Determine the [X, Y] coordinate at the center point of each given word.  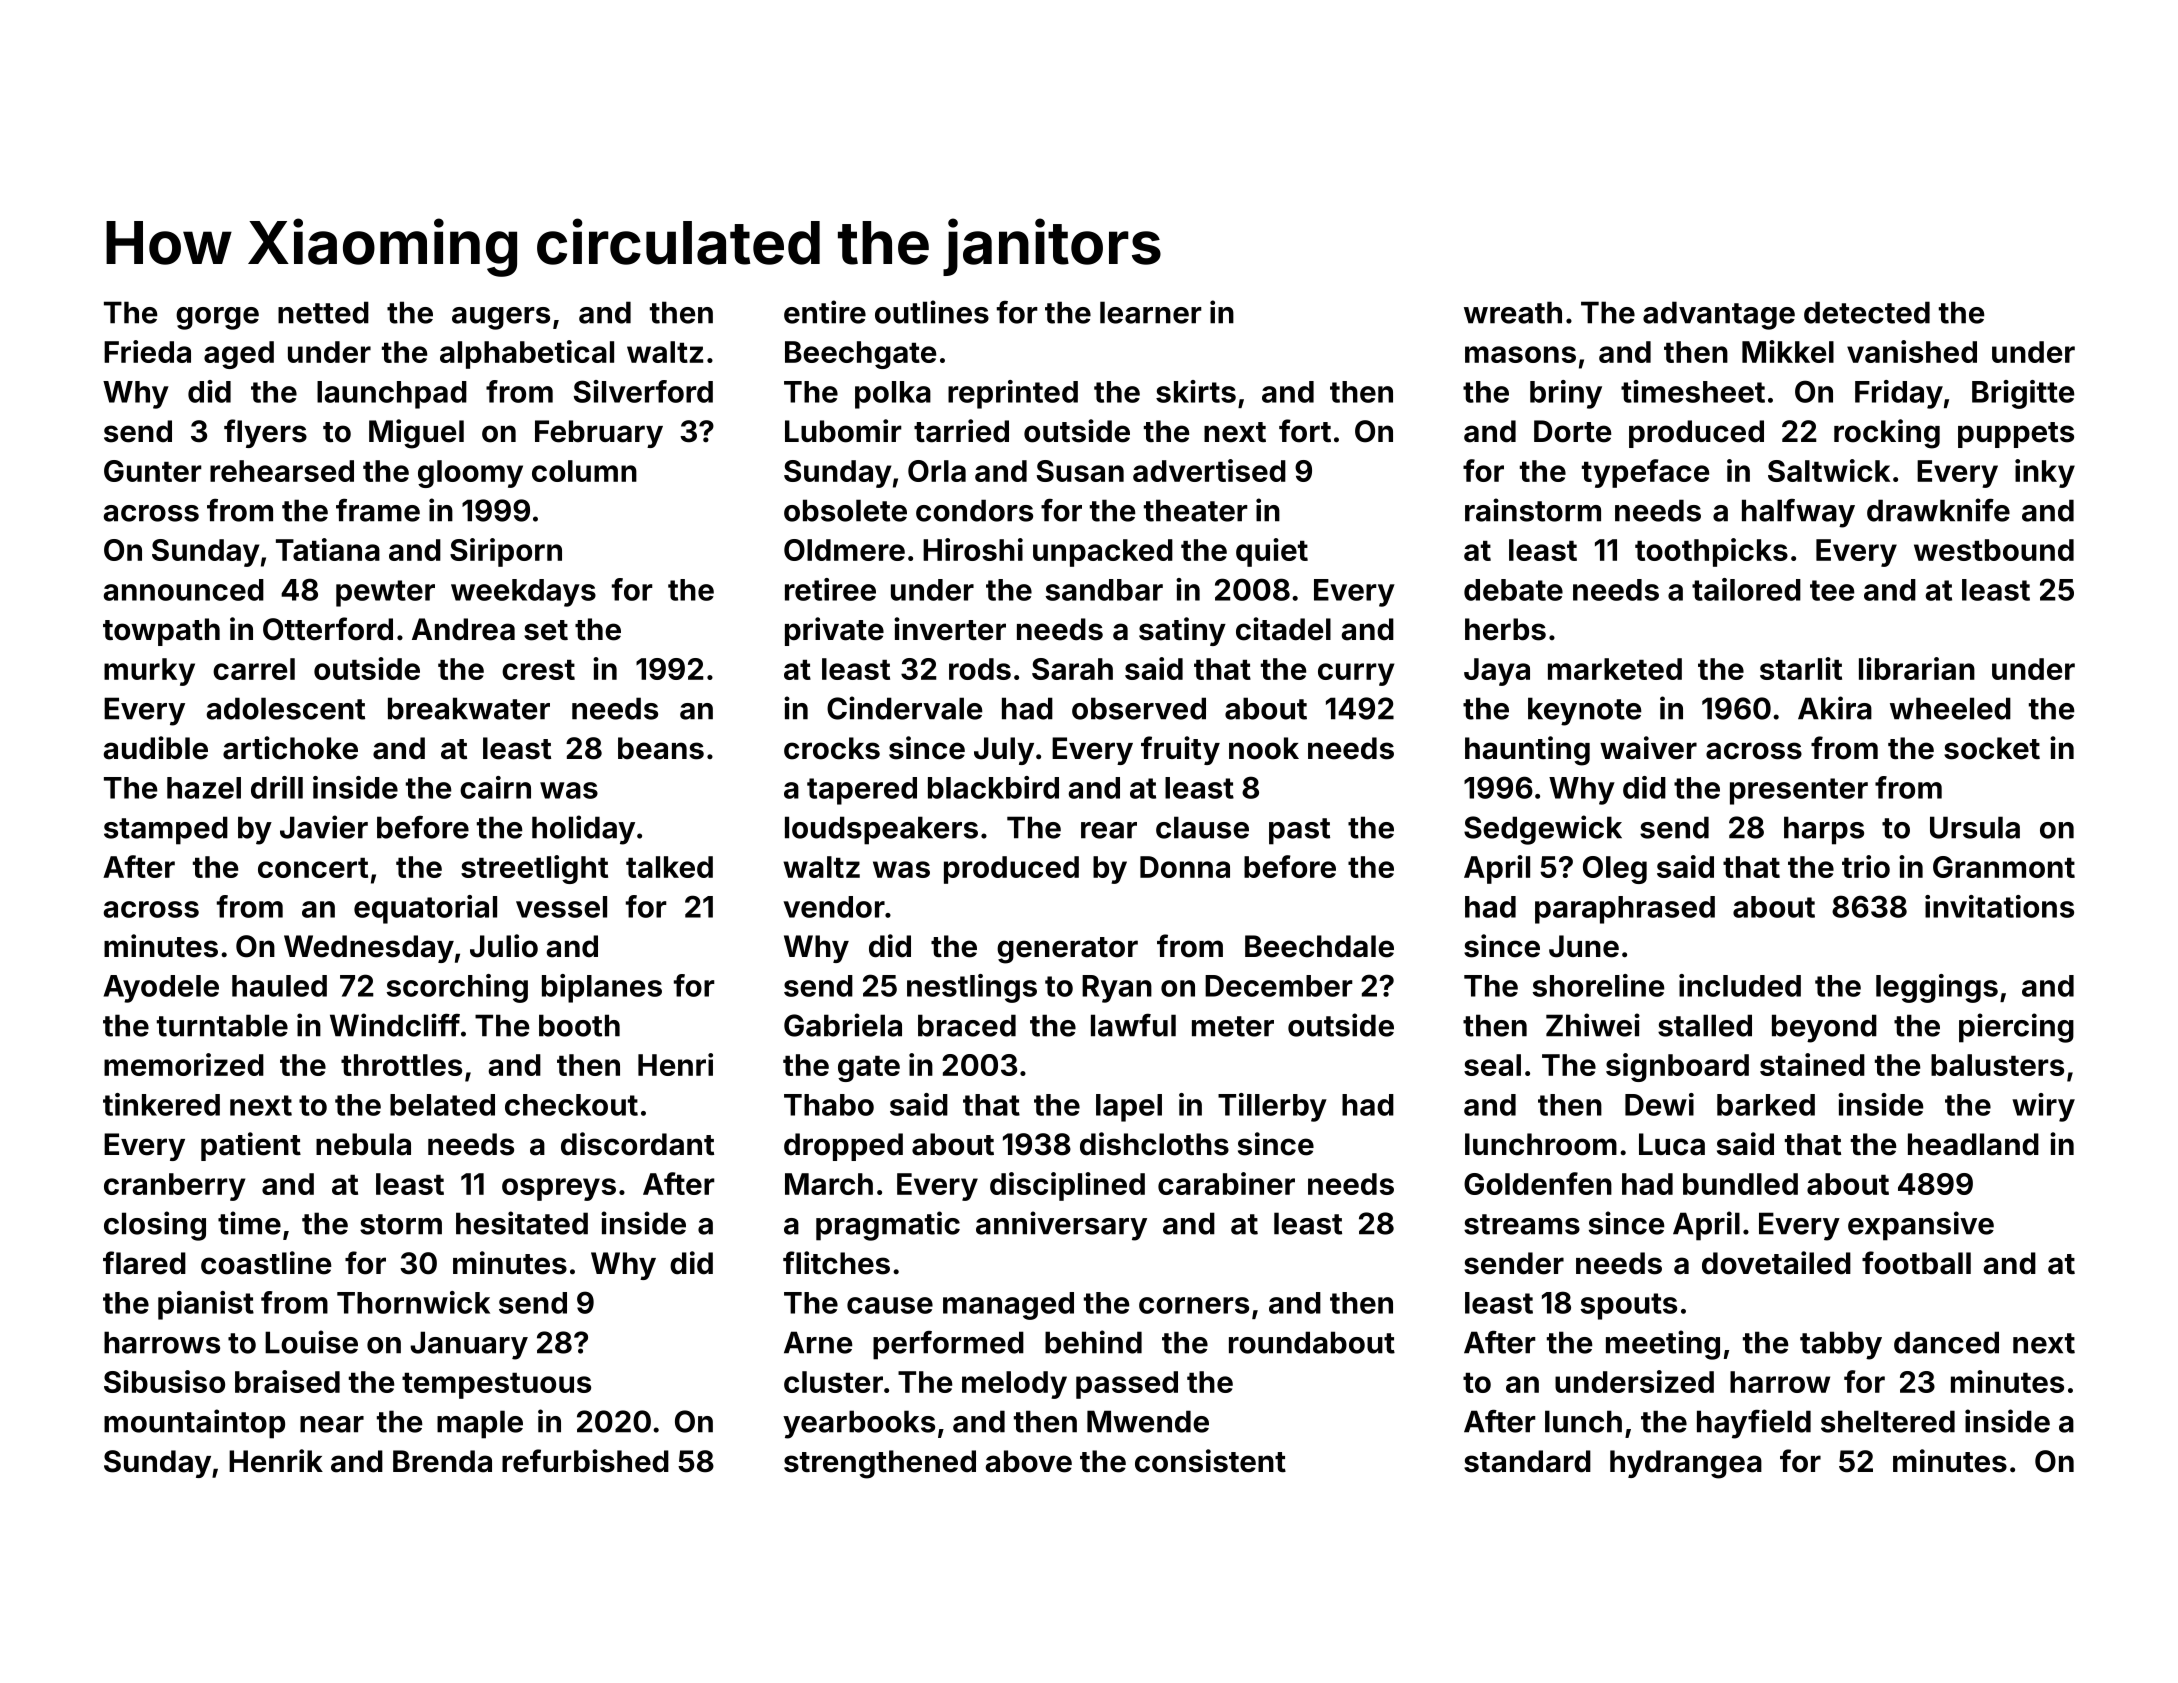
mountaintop [194, 1424]
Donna [1185, 867]
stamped [166, 830]
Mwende [1148, 1421]
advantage [1719, 315]
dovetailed [1776, 1263]
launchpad [392, 395]
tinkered [161, 1104]
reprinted [1013, 394]
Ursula [1975, 827]
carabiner [1226, 1183]
